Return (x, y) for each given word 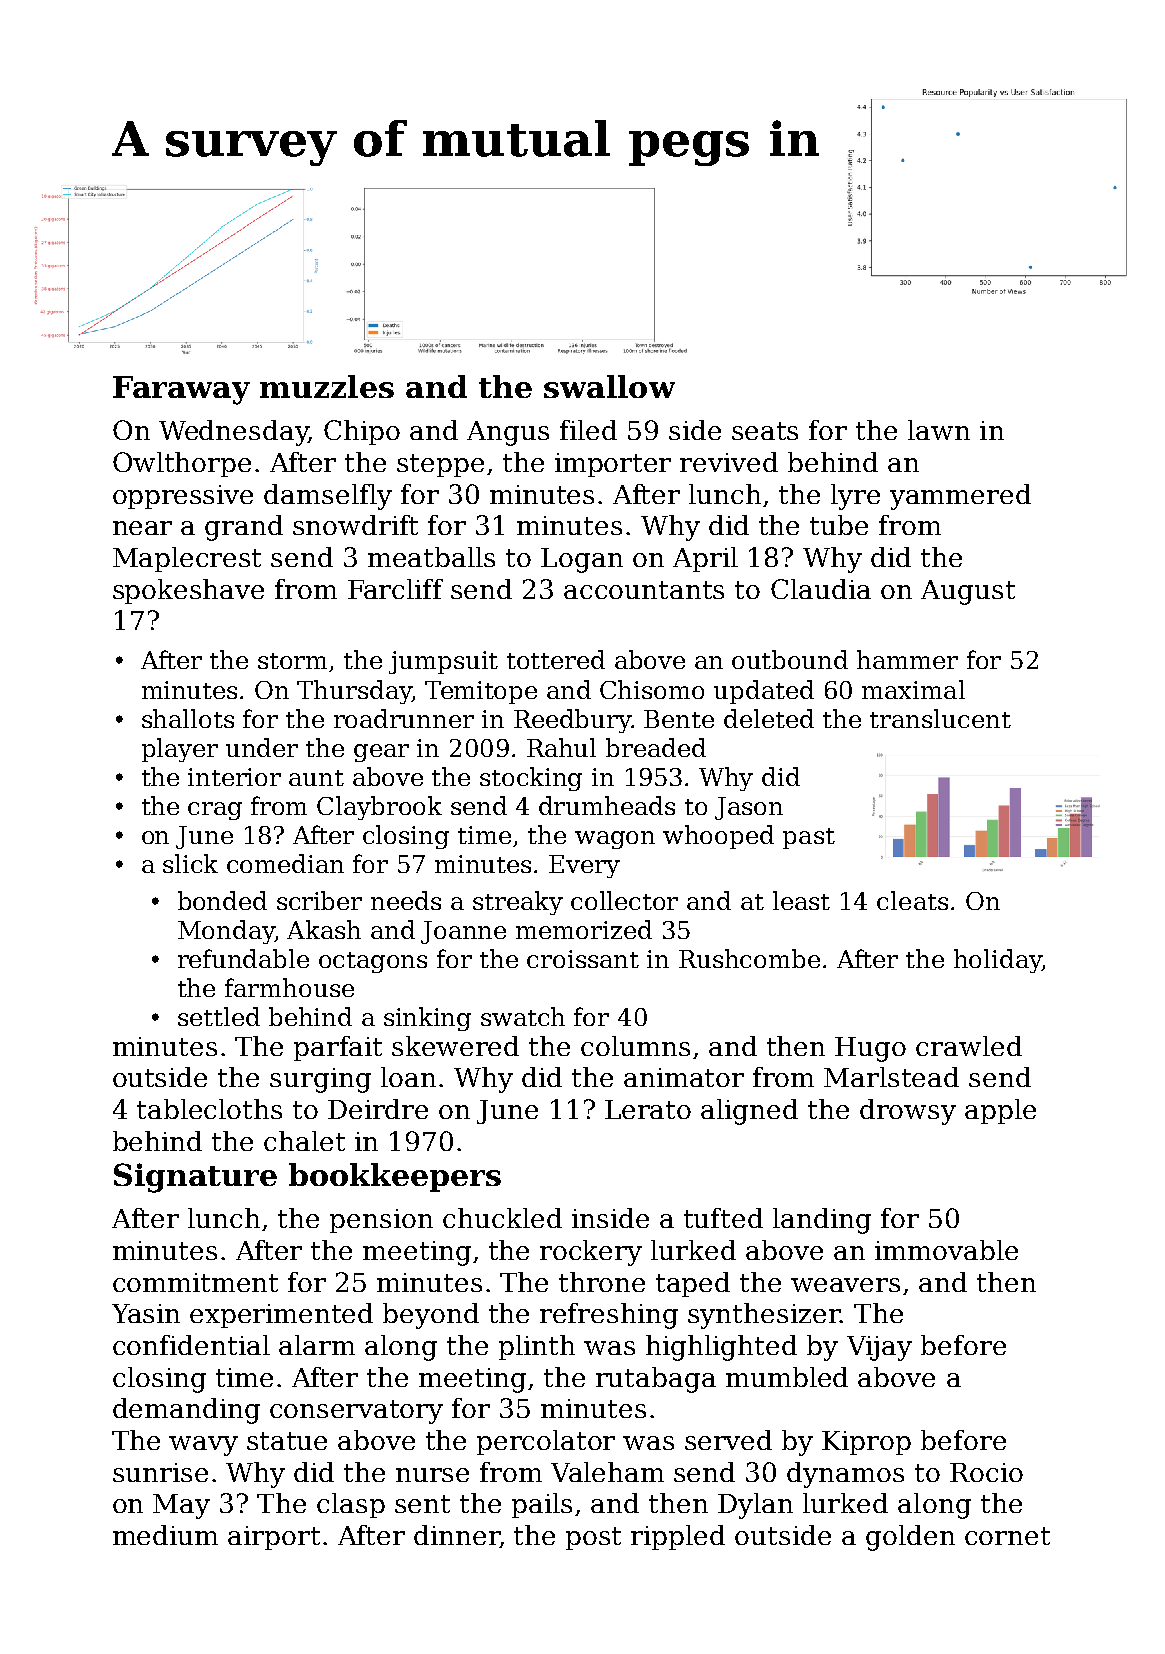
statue (287, 1441)
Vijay (879, 1348)
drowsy (908, 1112)
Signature (195, 1178)
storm (292, 661)
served (728, 1440)
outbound (790, 659)
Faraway (181, 390)
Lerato (648, 1109)
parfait (338, 1048)
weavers (845, 1285)
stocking (531, 779)
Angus (508, 433)
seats (765, 431)
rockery (591, 1253)
